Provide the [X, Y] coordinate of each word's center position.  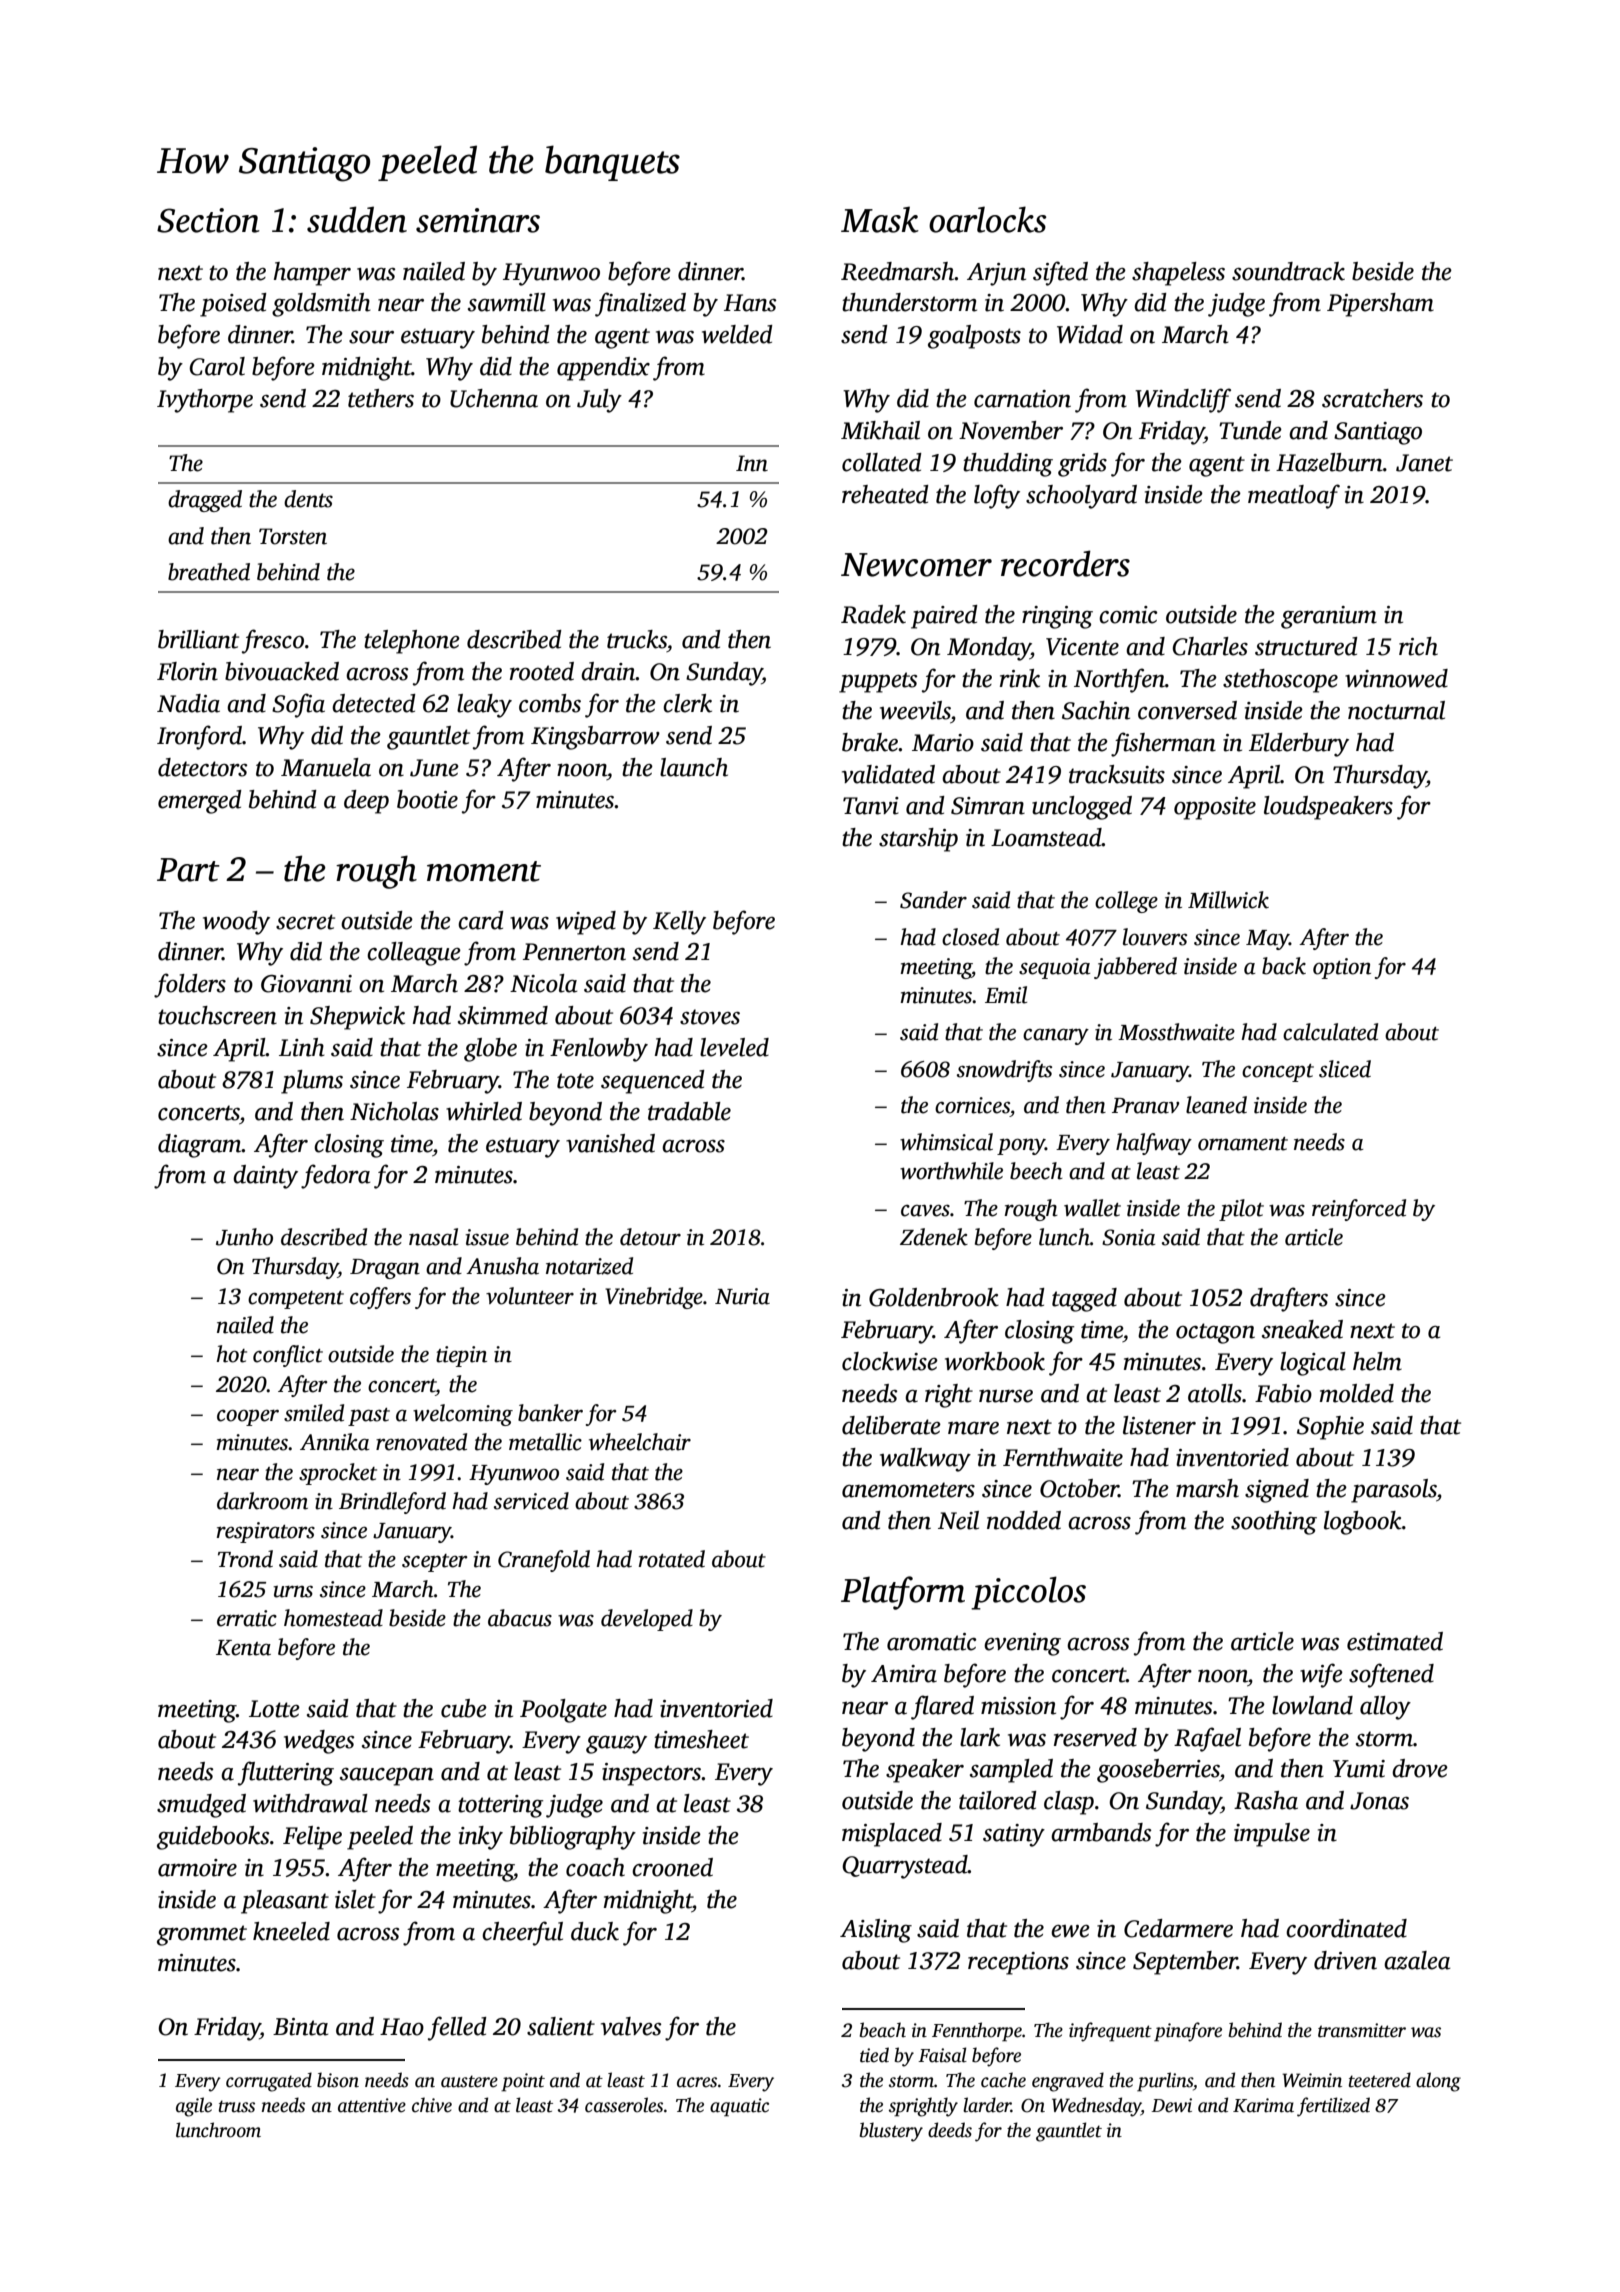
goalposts [974, 337]
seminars [478, 220]
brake [870, 742]
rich [1418, 646]
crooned [672, 1867]
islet [355, 1899]
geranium [1329, 617]
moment [484, 871]
